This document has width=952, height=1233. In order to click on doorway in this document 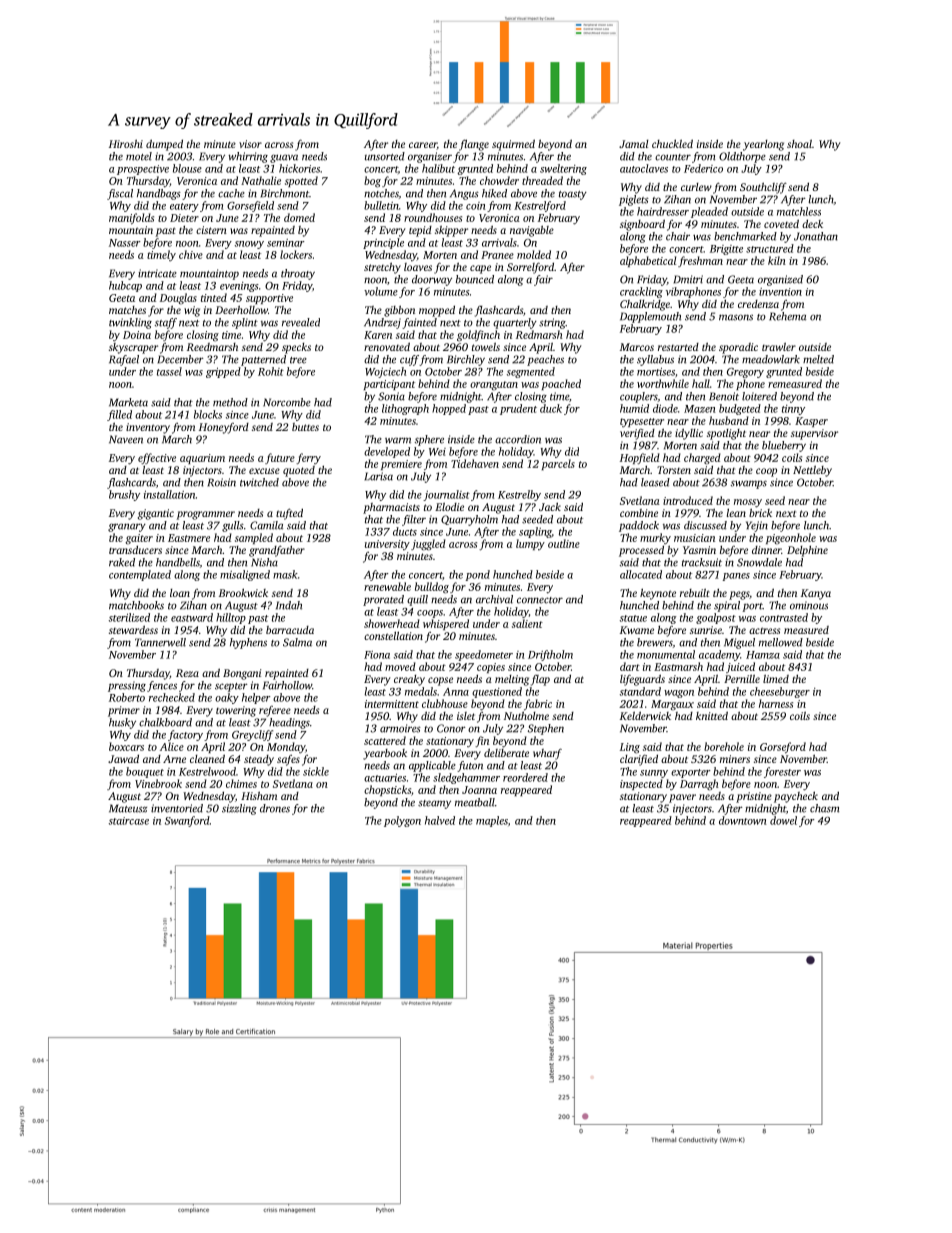, I will do `click(432, 280)`.
